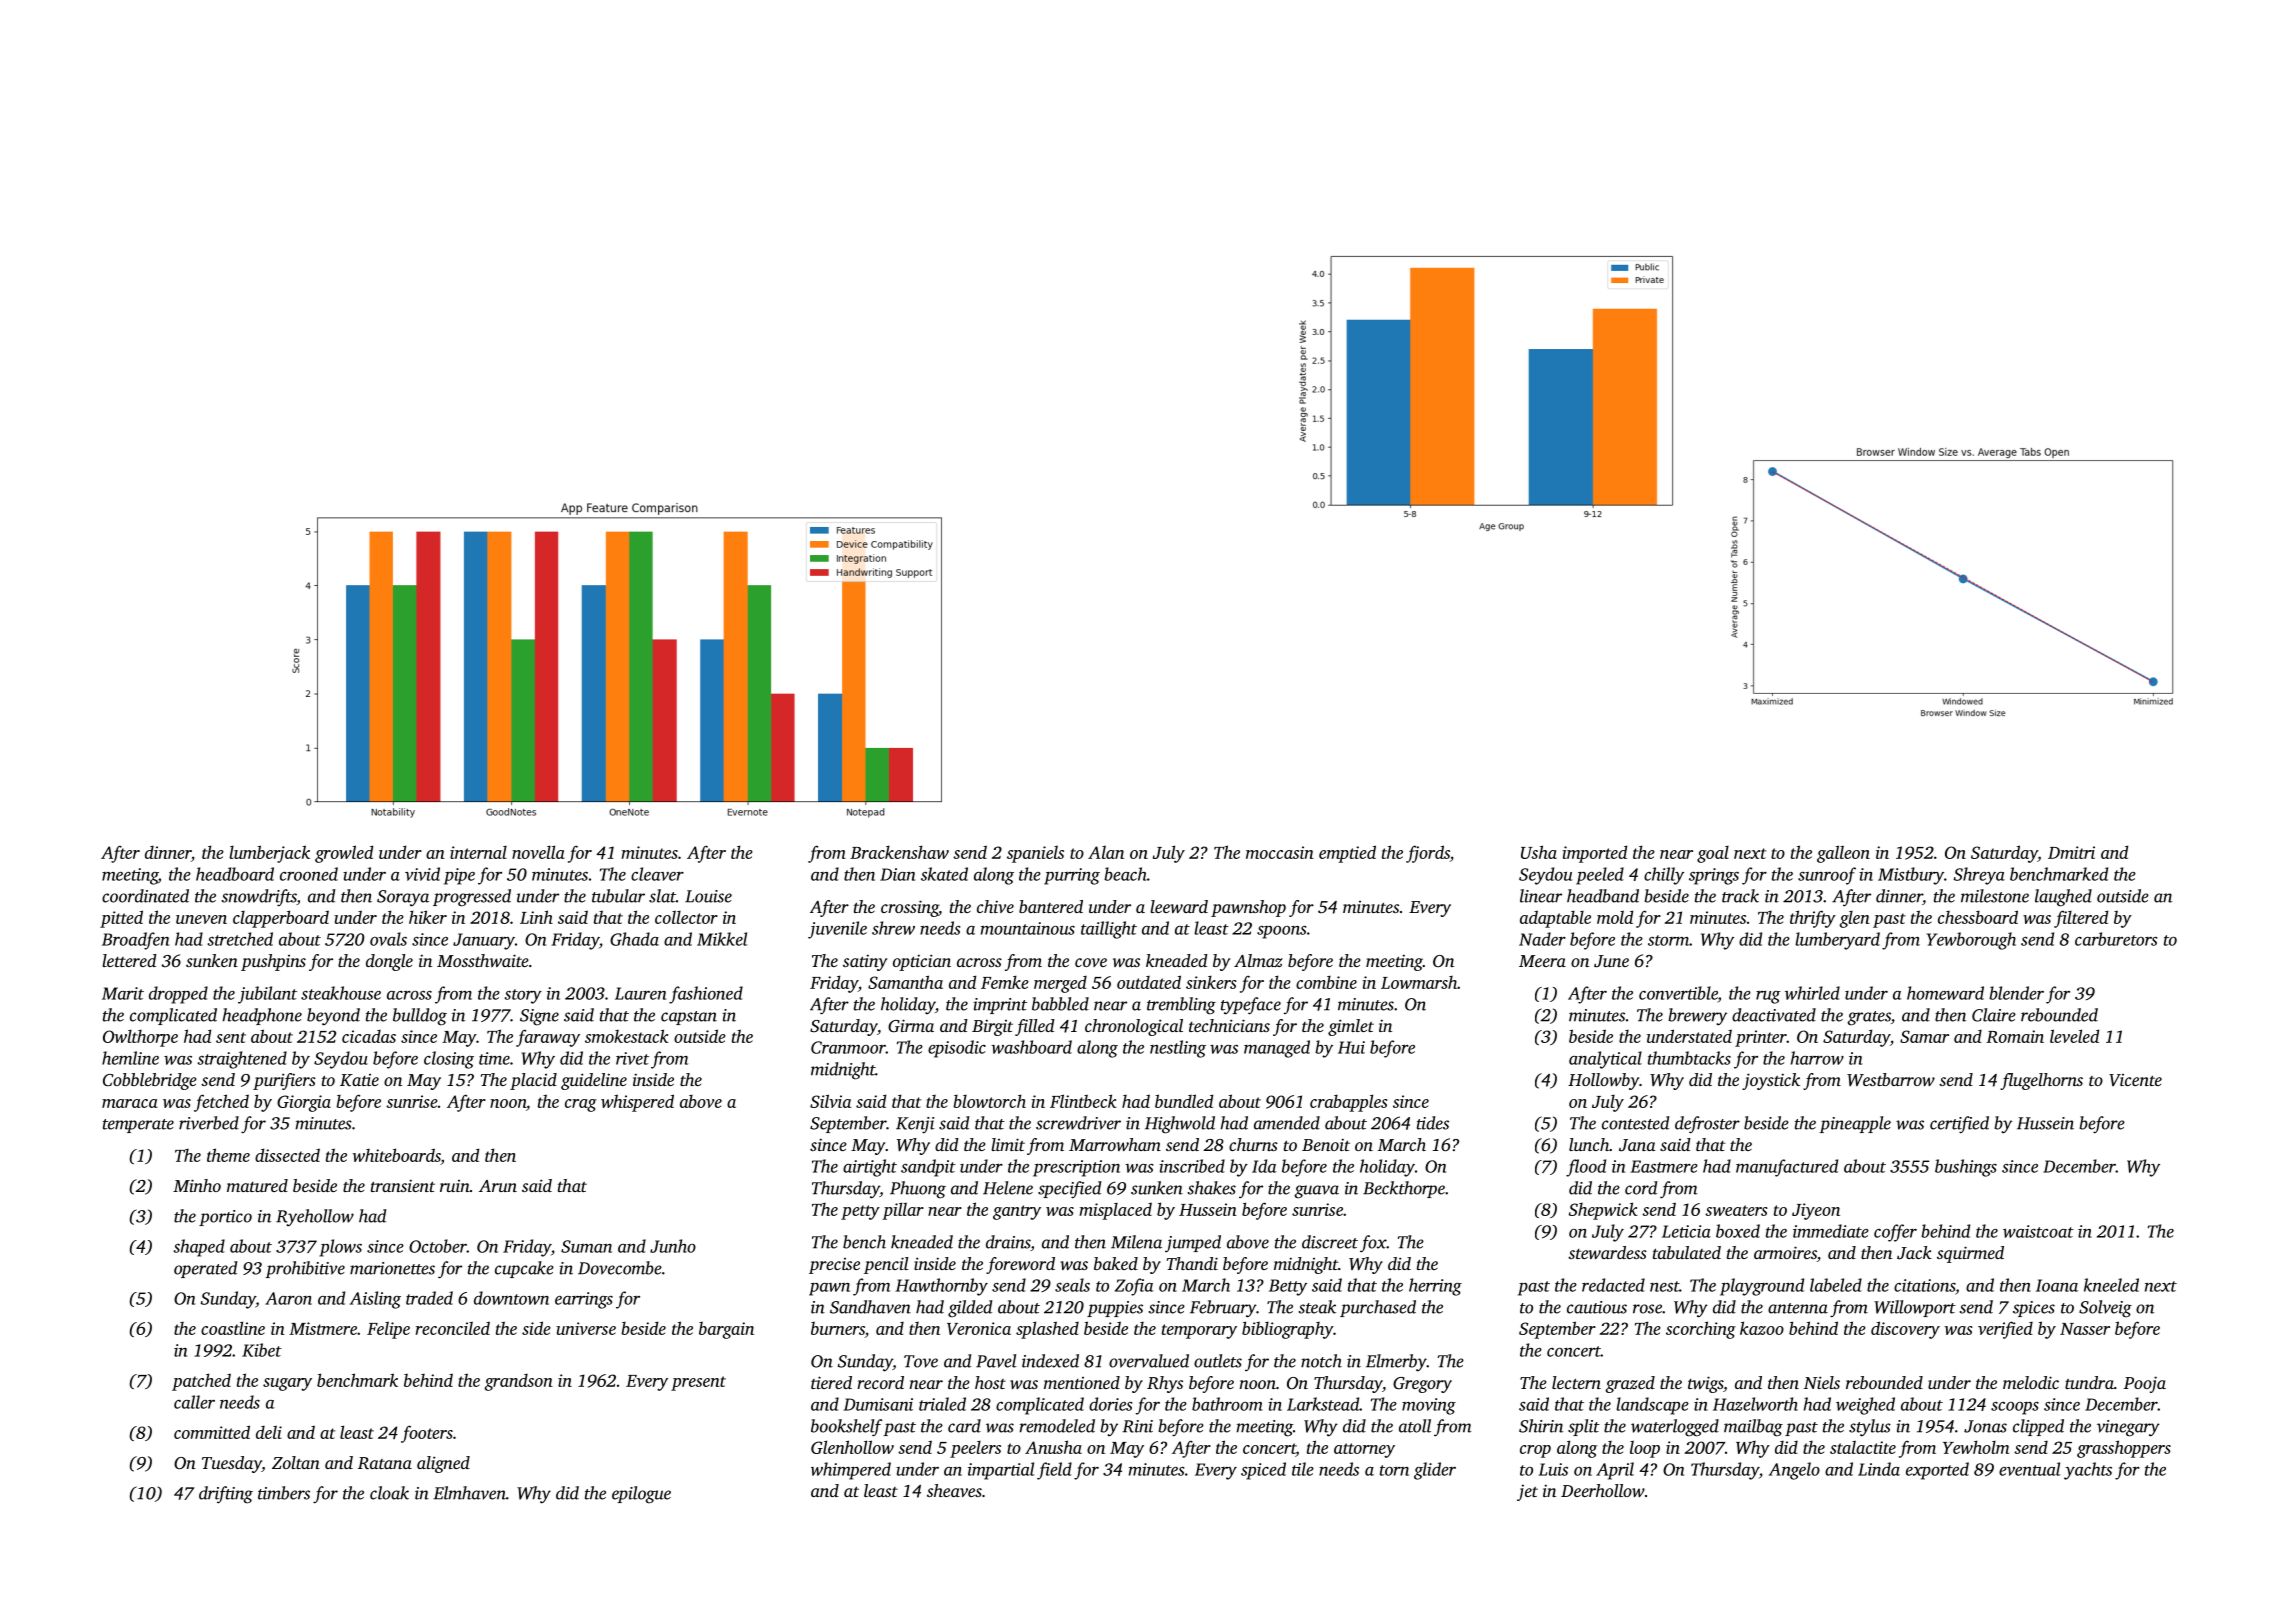 The width and height of the screenshot is (2282, 1614). I want to click on universe, so click(586, 1328).
